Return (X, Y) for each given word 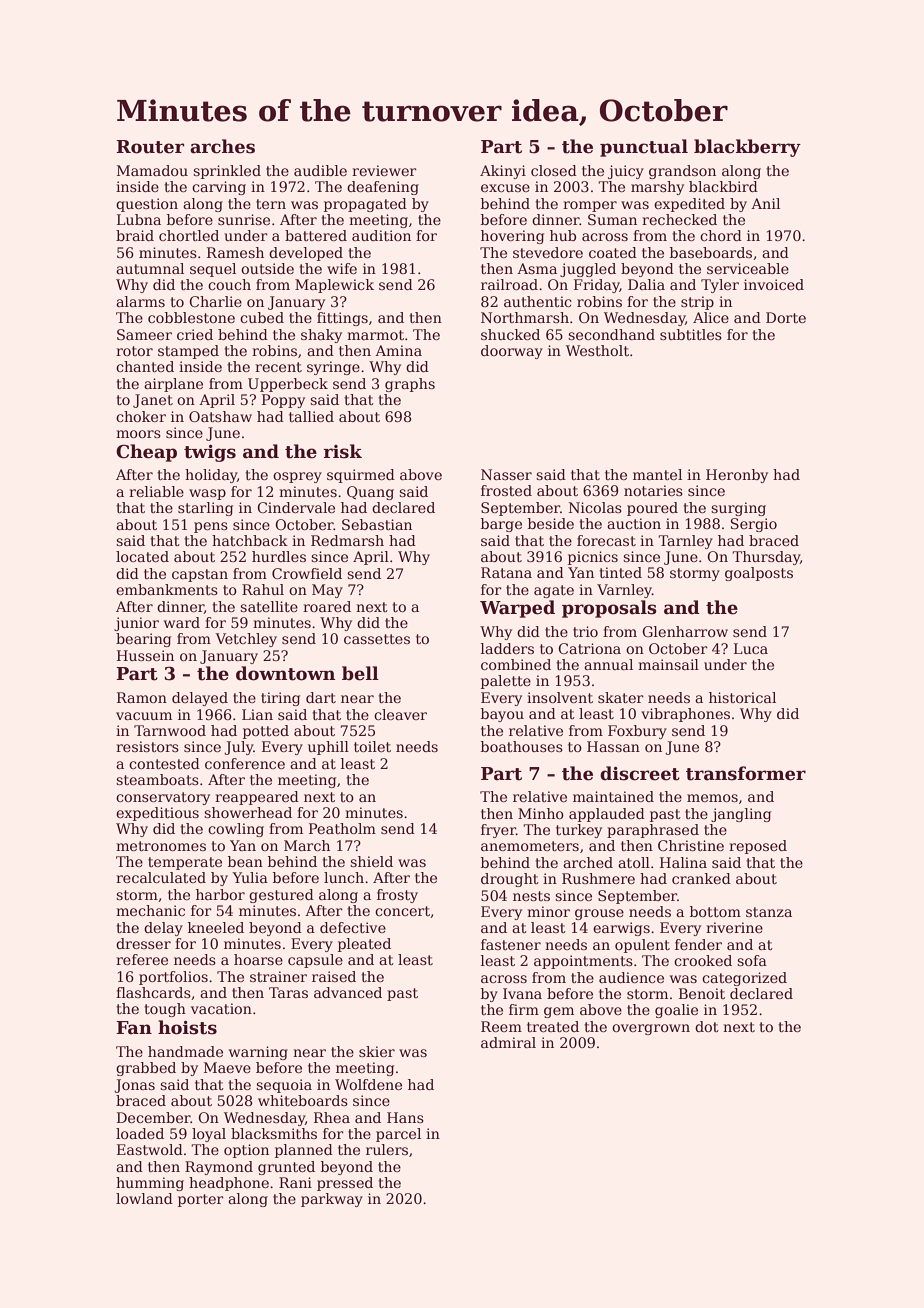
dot (707, 1026)
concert (402, 911)
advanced (348, 992)
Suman (612, 219)
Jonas (134, 1086)
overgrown (651, 1029)
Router (150, 147)
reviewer (384, 170)
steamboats (157, 779)
